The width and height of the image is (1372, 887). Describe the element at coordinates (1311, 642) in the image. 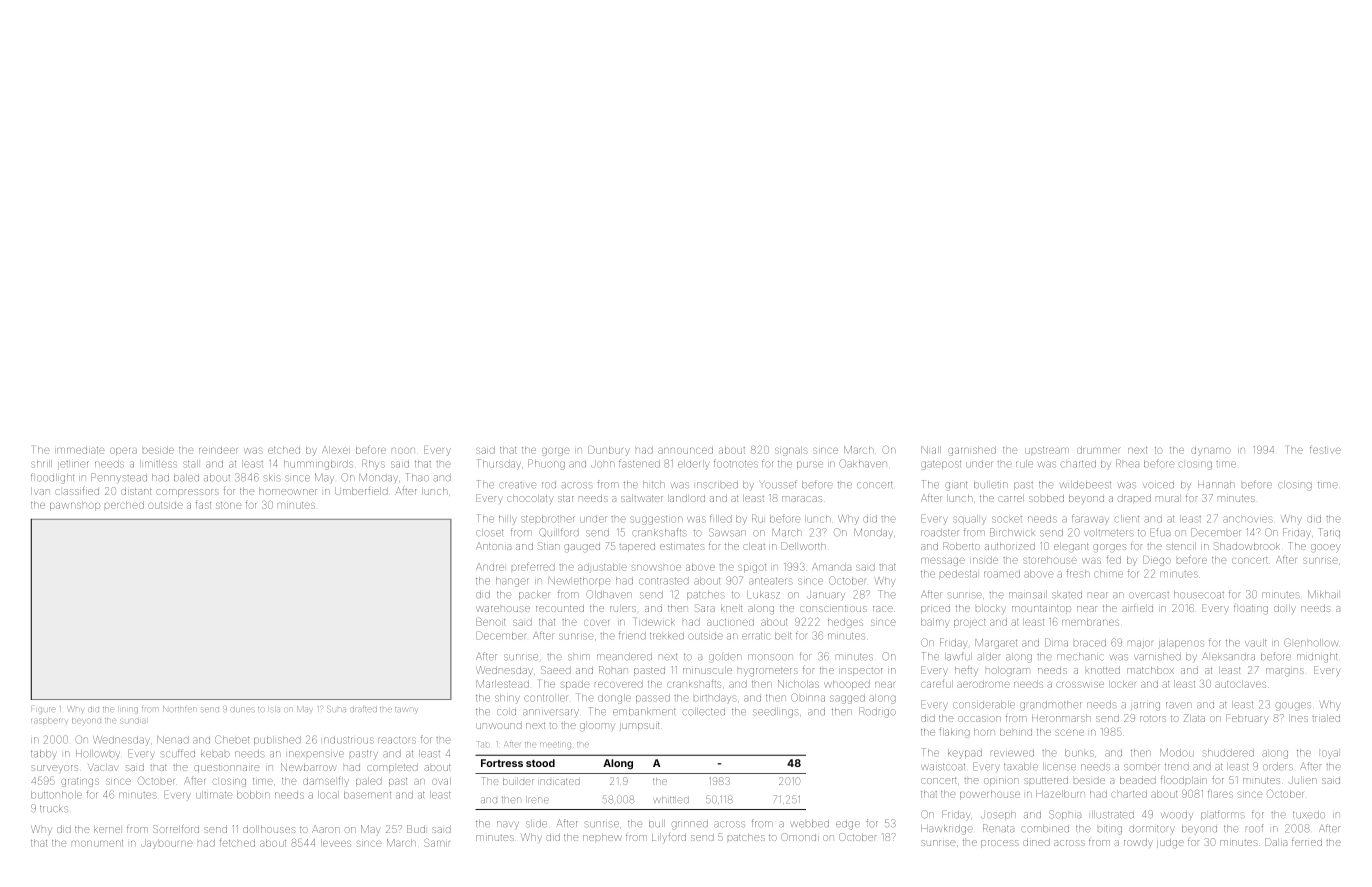

I see `Glenhollow` at that location.
